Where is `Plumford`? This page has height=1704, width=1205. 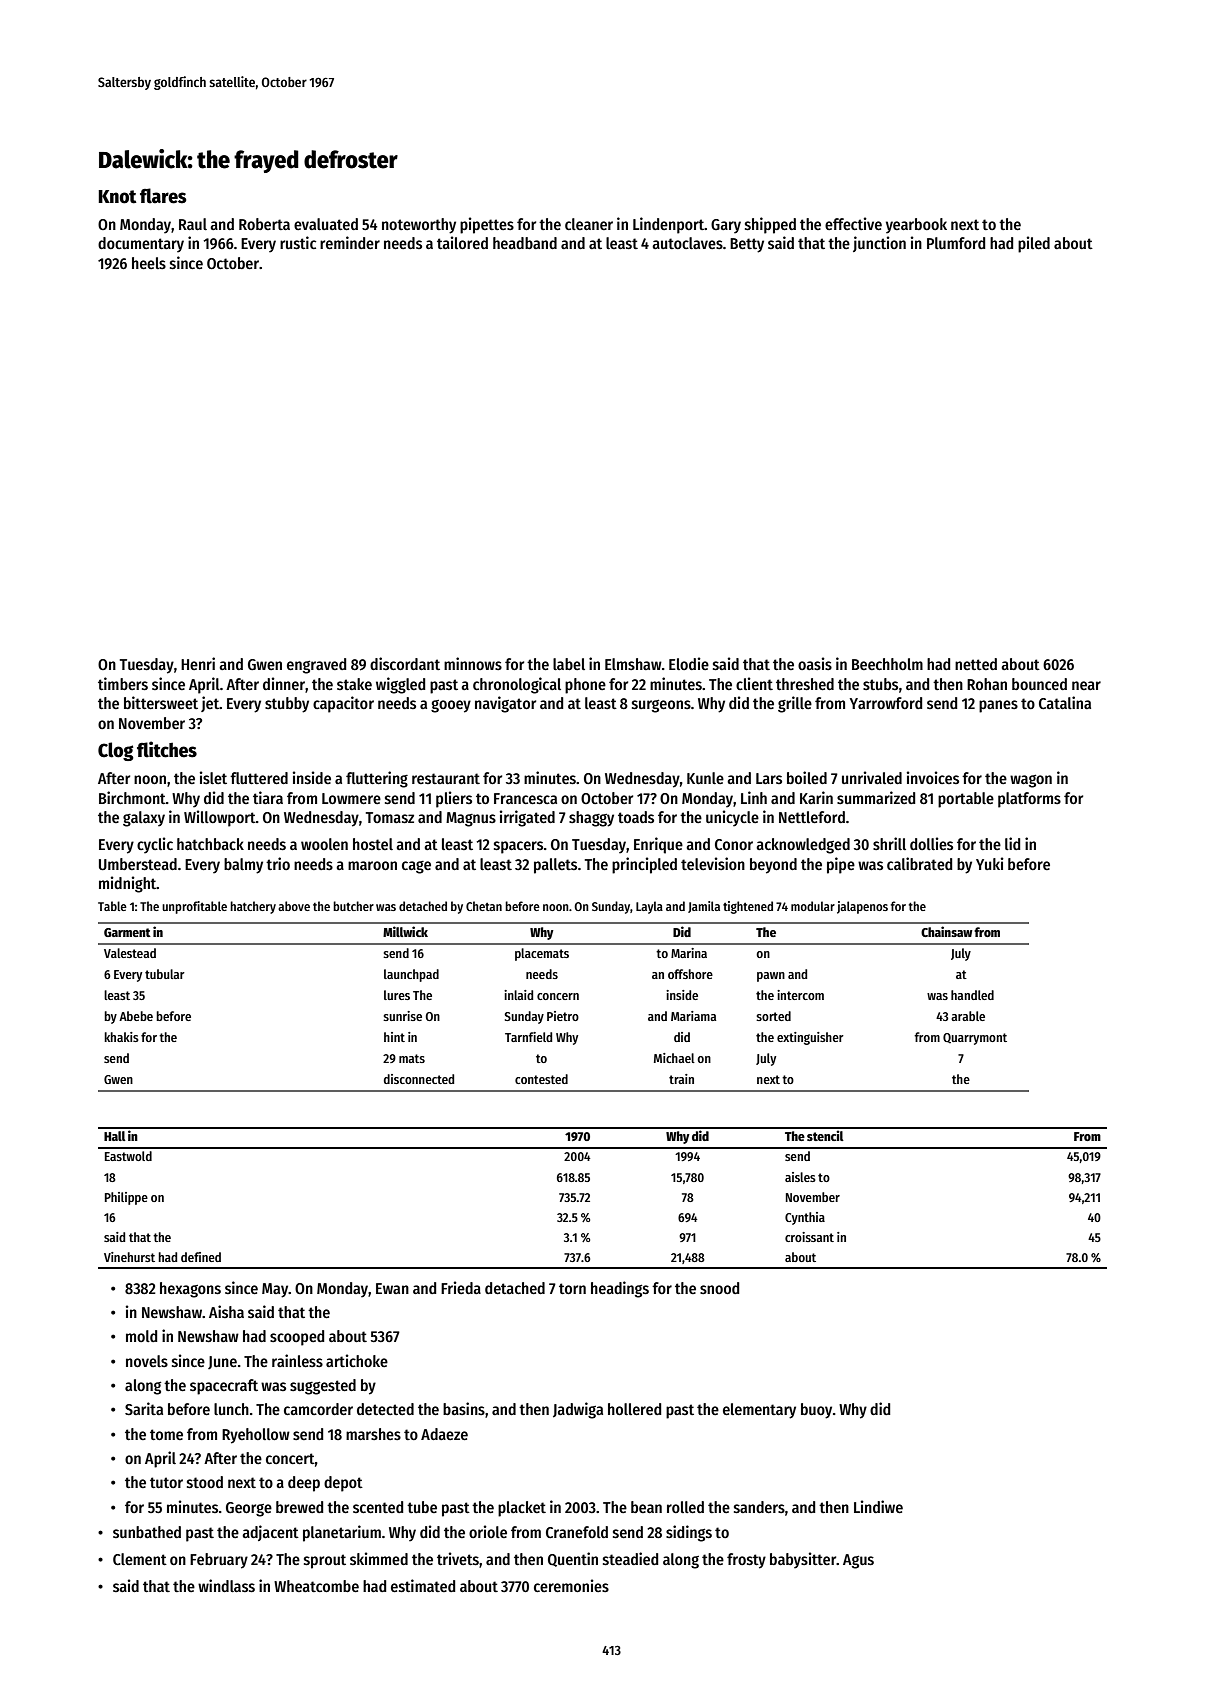 Plumford is located at coordinates (956, 243).
